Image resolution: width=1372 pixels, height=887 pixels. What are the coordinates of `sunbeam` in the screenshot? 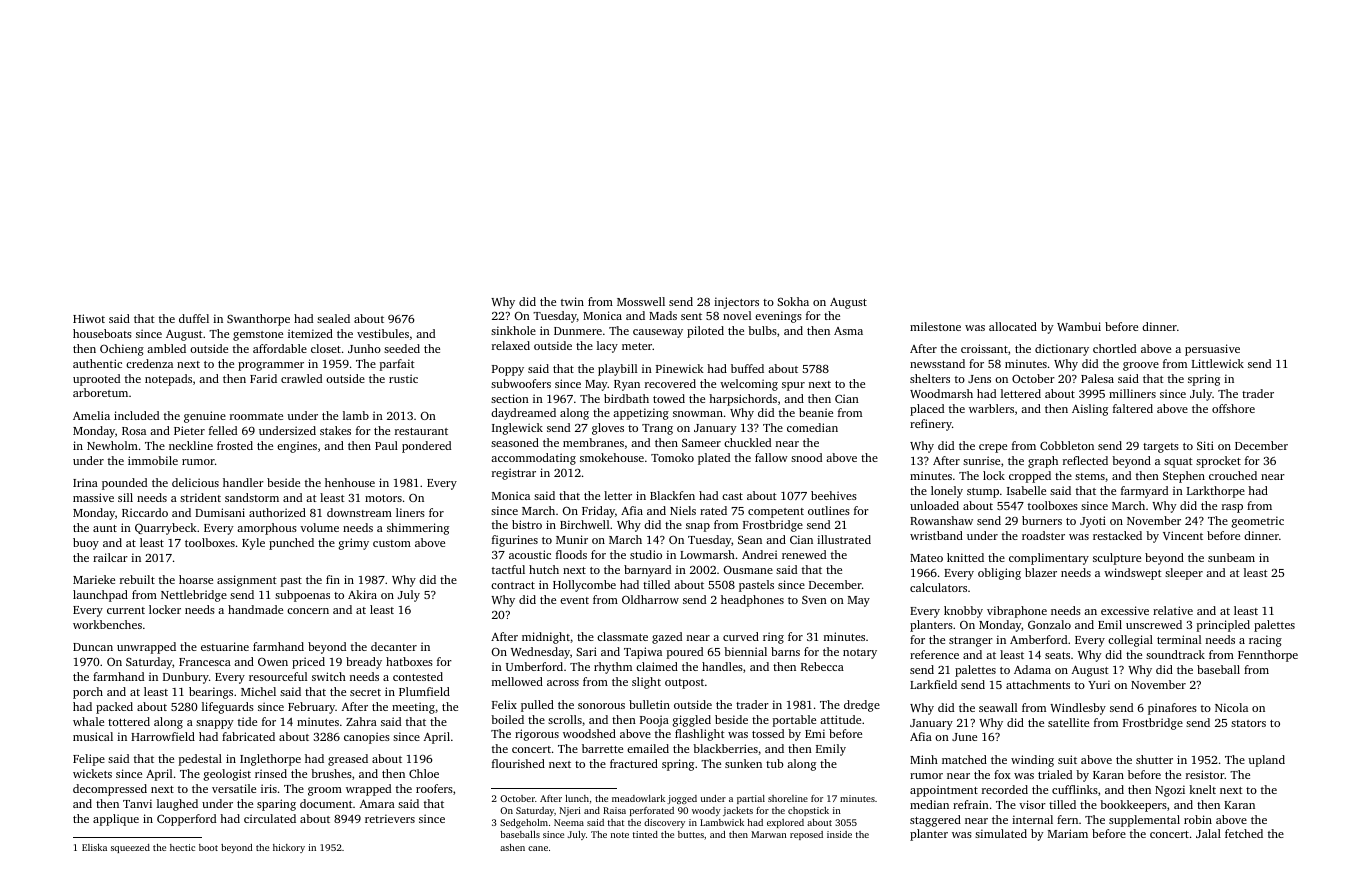 It's located at (1231, 557).
